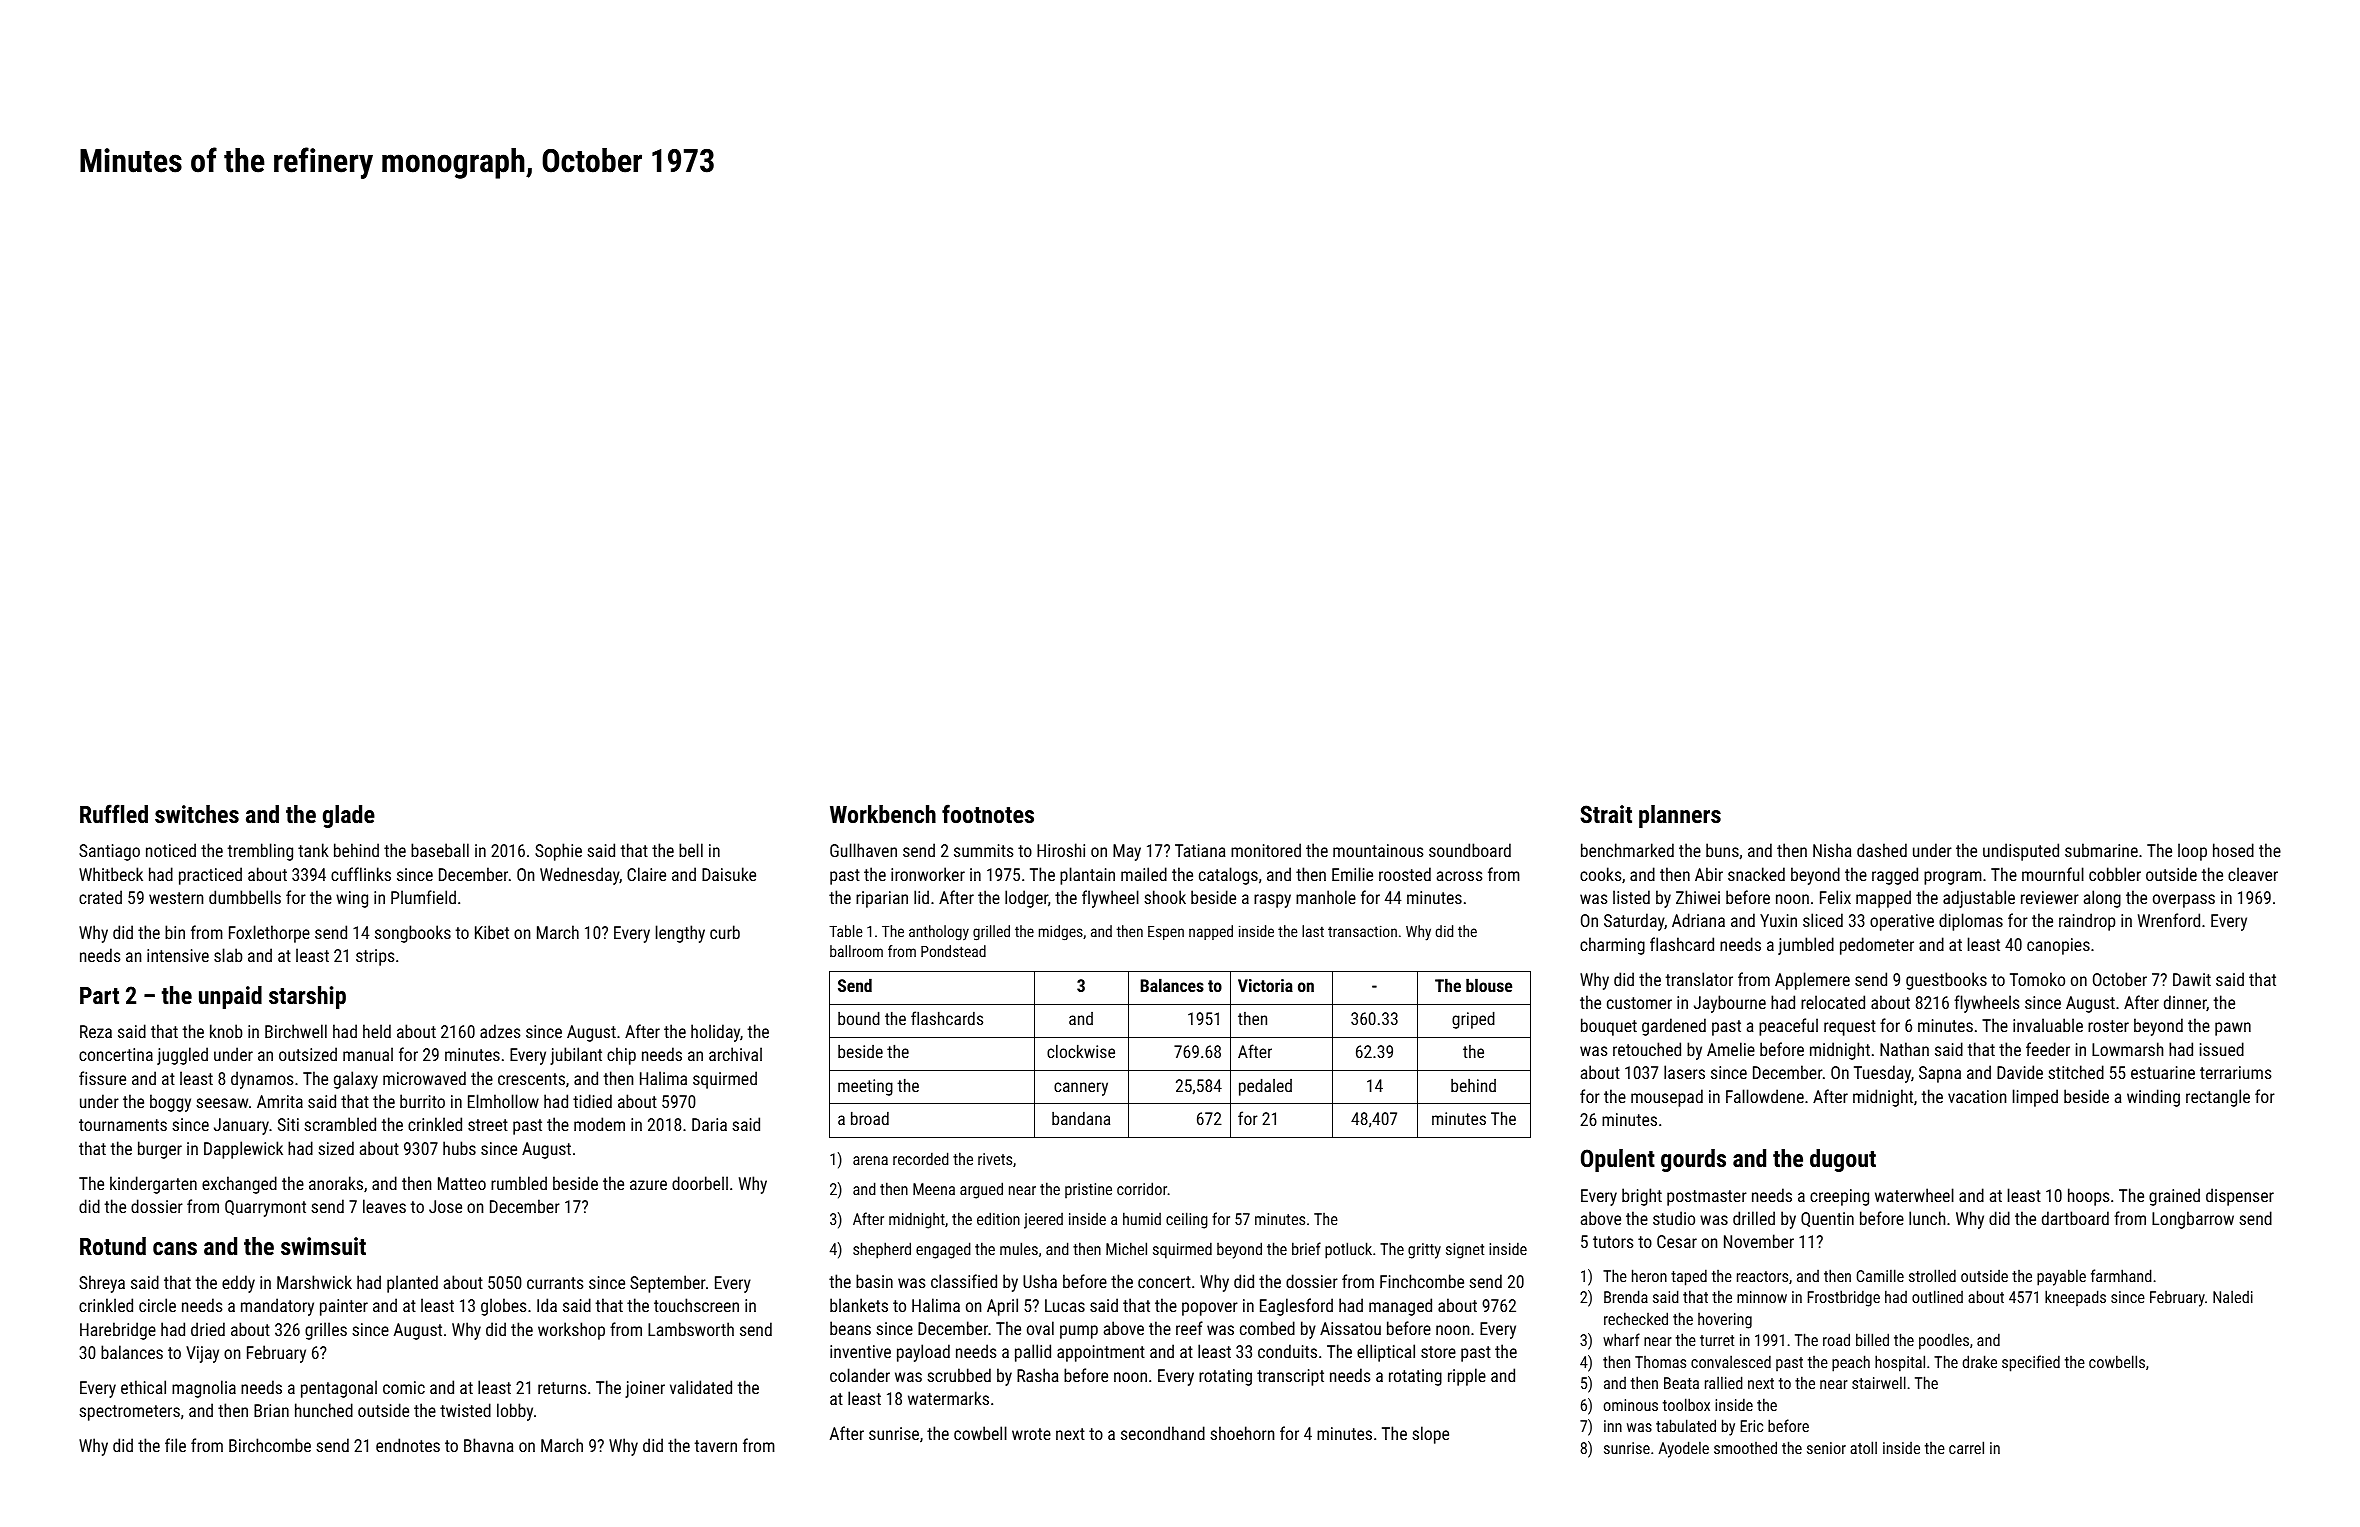 The width and height of the screenshot is (2360, 1527). What do you see at coordinates (1265, 985) in the screenshot?
I see `Victoria` at bounding box center [1265, 985].
